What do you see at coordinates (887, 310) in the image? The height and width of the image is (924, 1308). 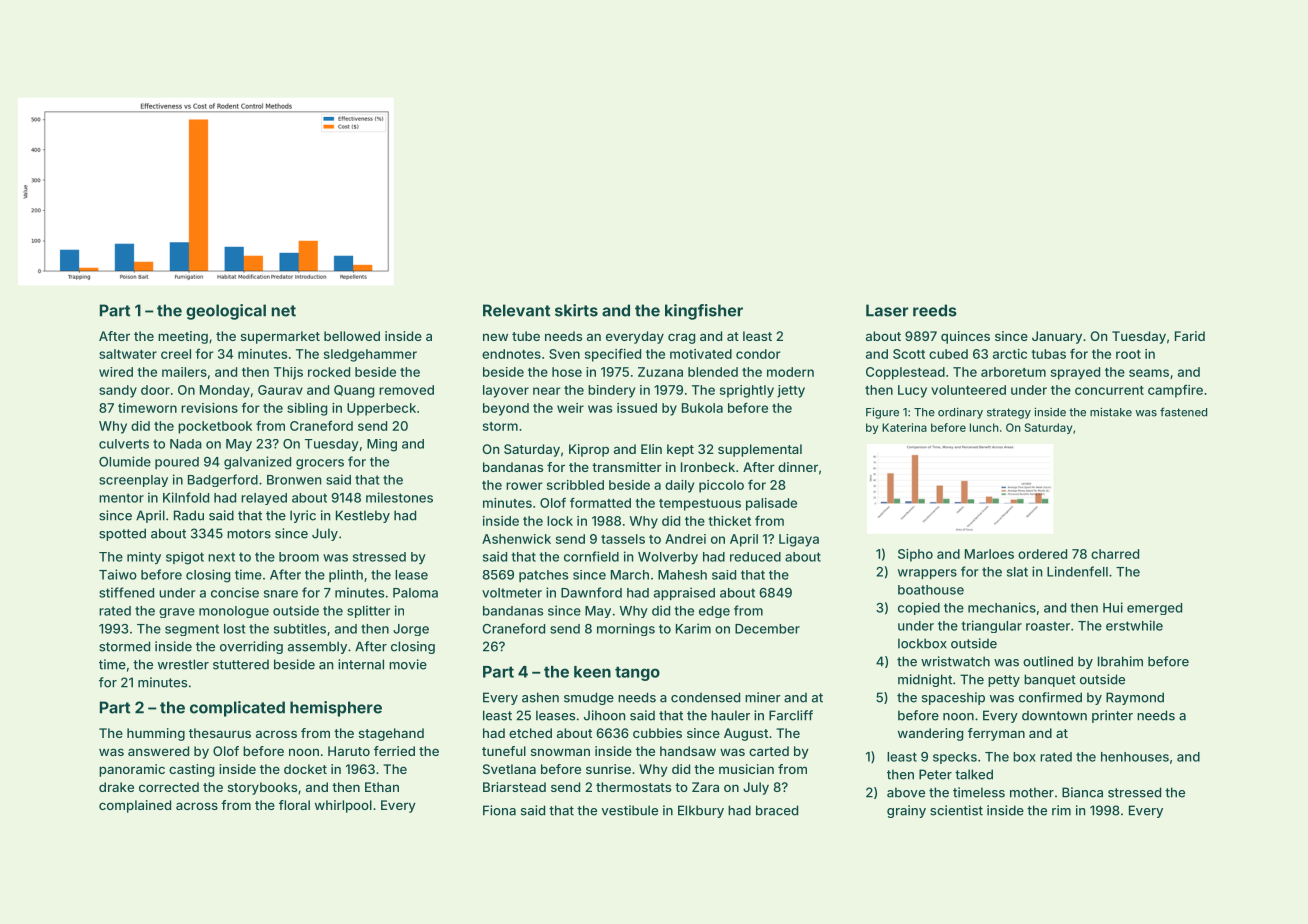 I see `Laser` at bounding box center [887, 310].
